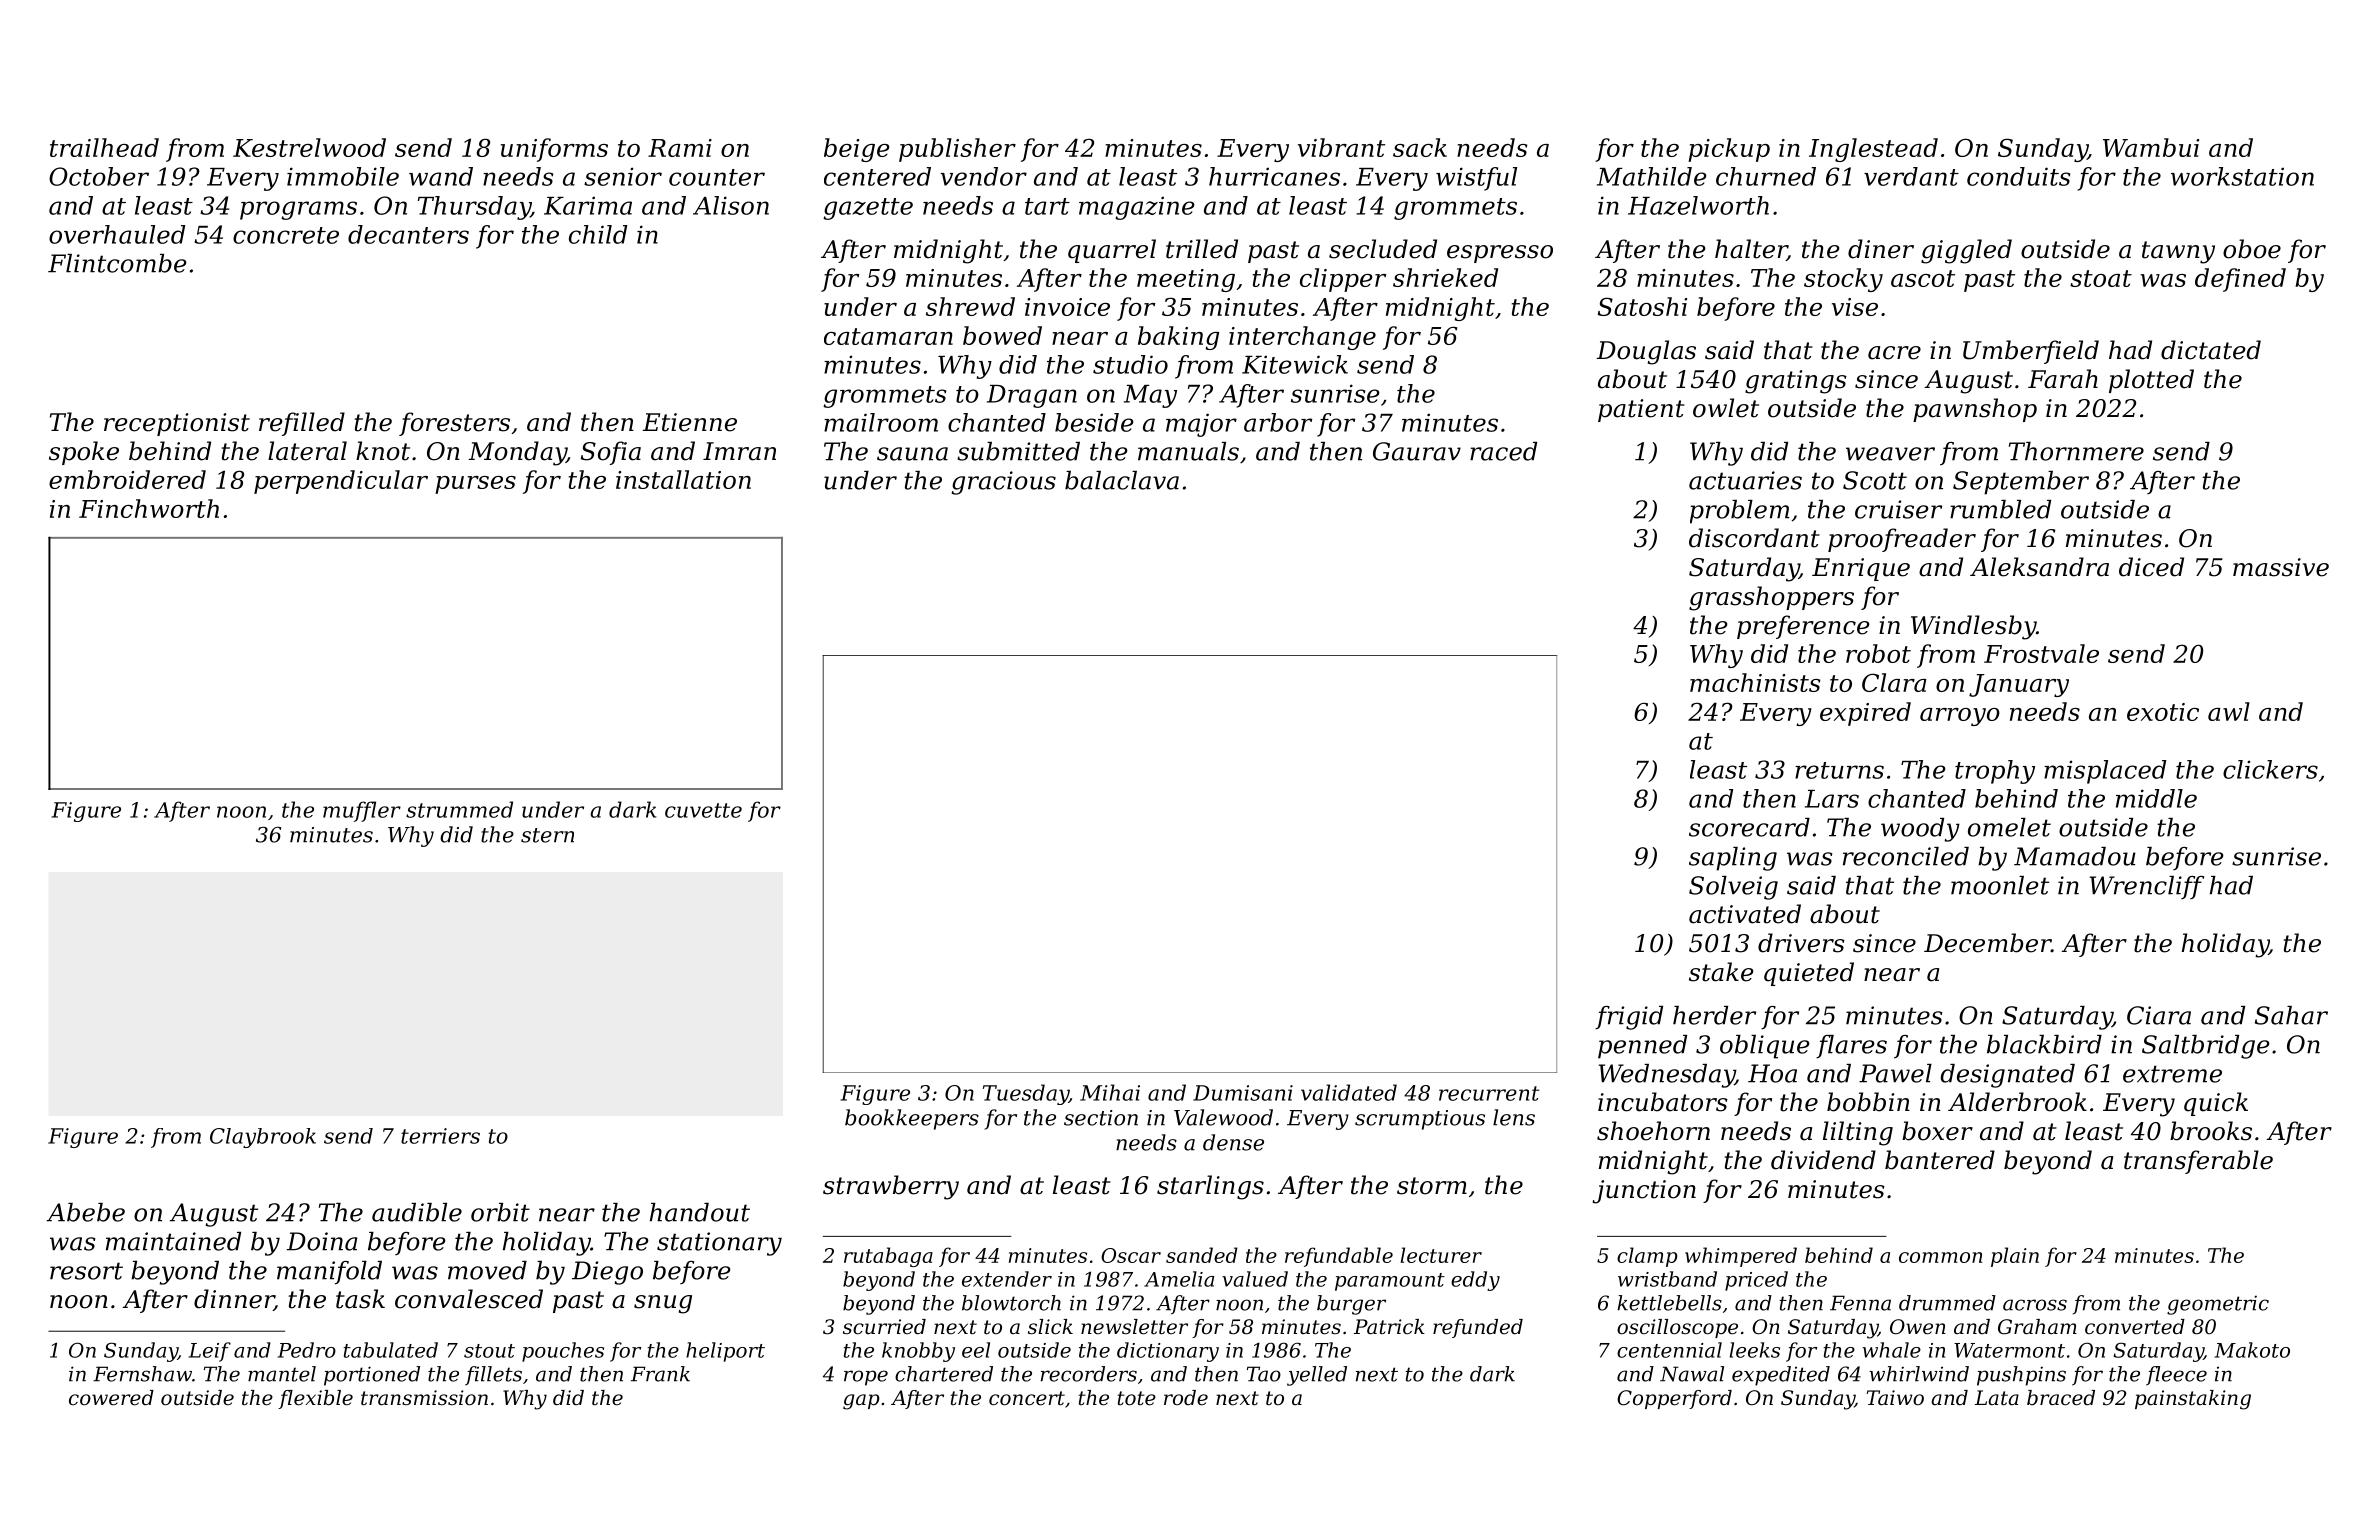 This document has width=2380, height=1540. I want to click on Claybrook, so click(263, 1138).
